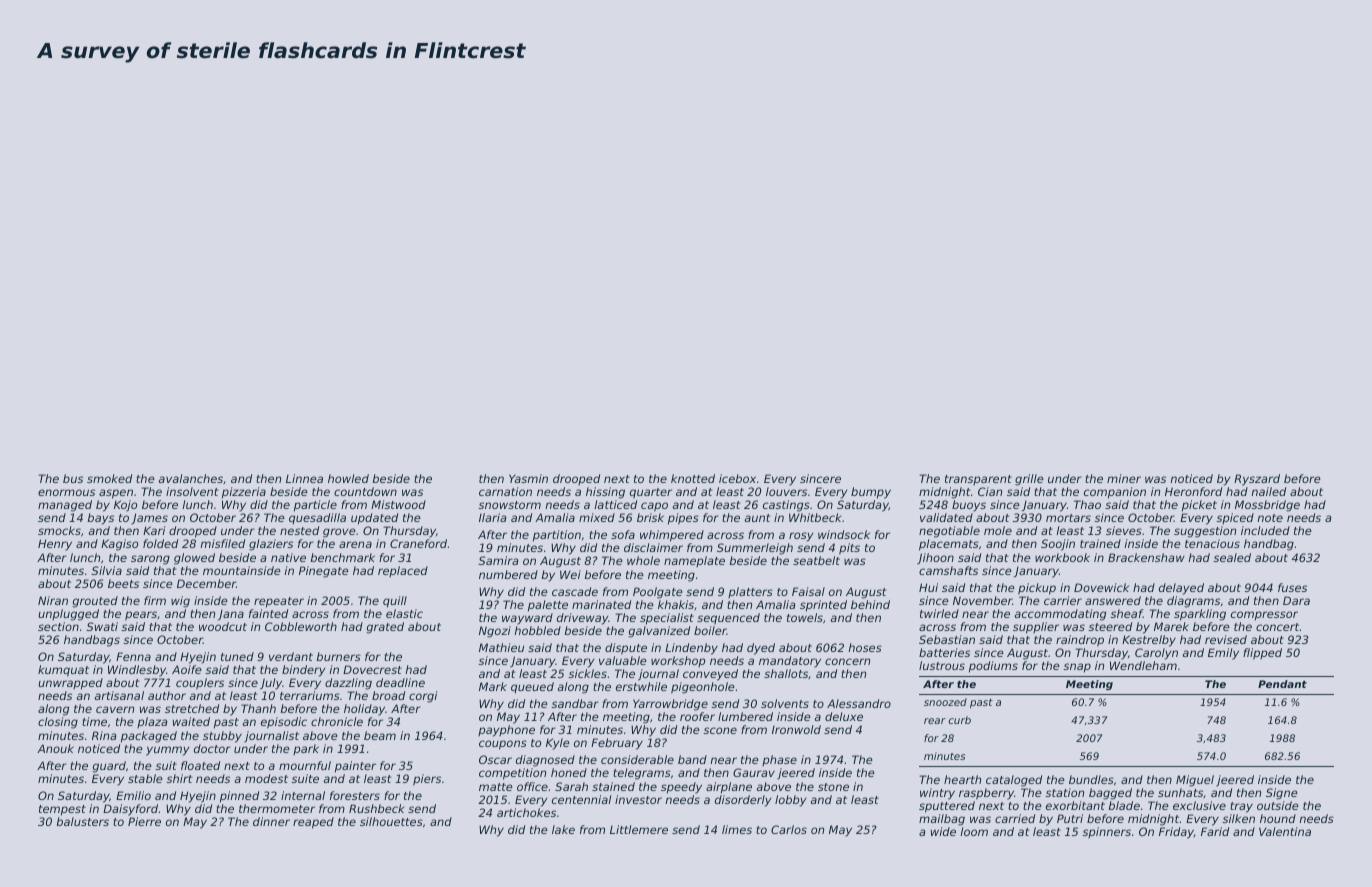  I want to click on July, so click(271, 684).
